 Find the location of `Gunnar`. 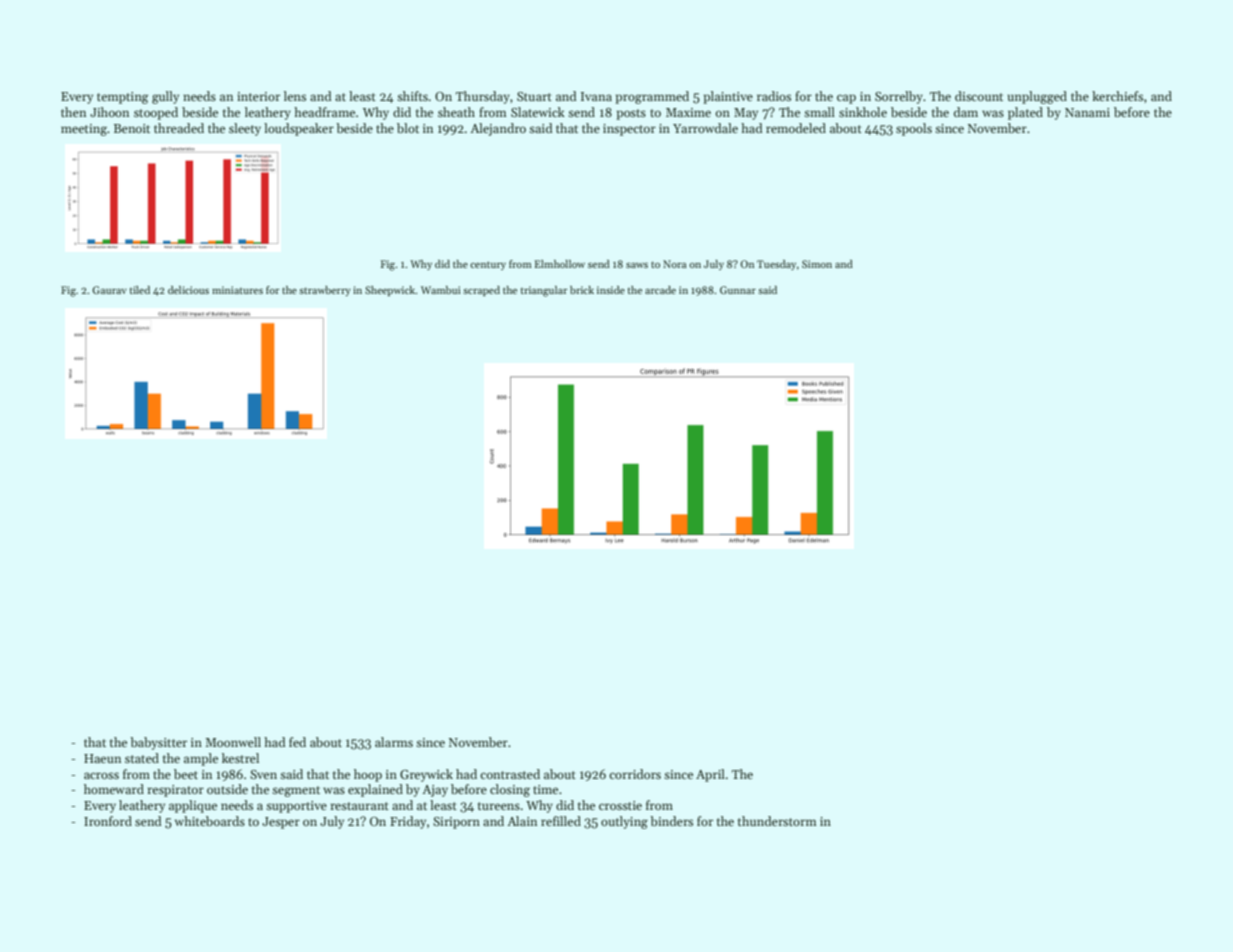

Gunnar is located at coordinates (738, 290).
